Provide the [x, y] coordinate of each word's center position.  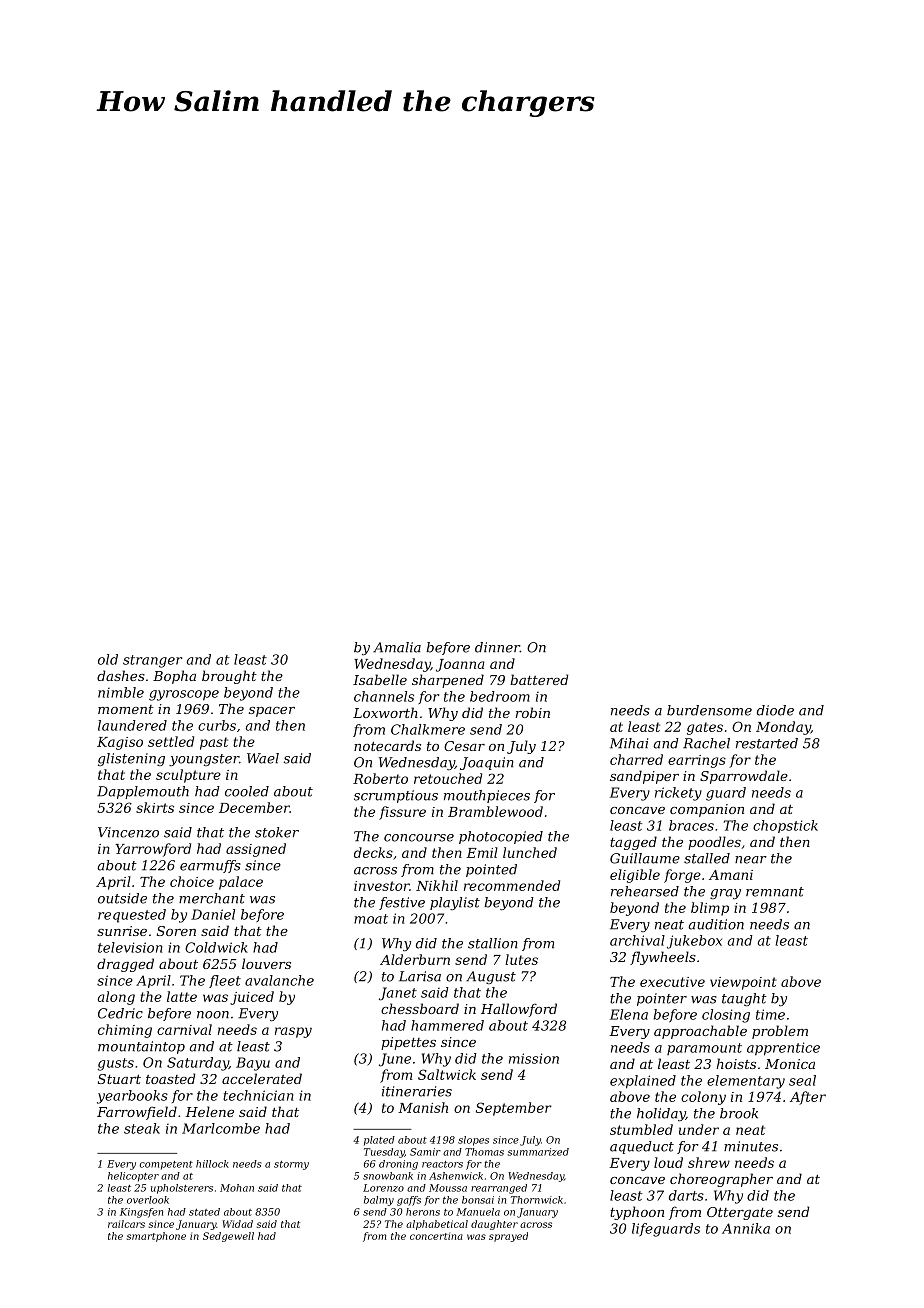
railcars [126, 1224]
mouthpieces [487, 796]
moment [126, 709]
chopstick [785, 826]
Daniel [213, 914]
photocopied [501, 837]
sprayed [508, 1237]
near [751, 860]
